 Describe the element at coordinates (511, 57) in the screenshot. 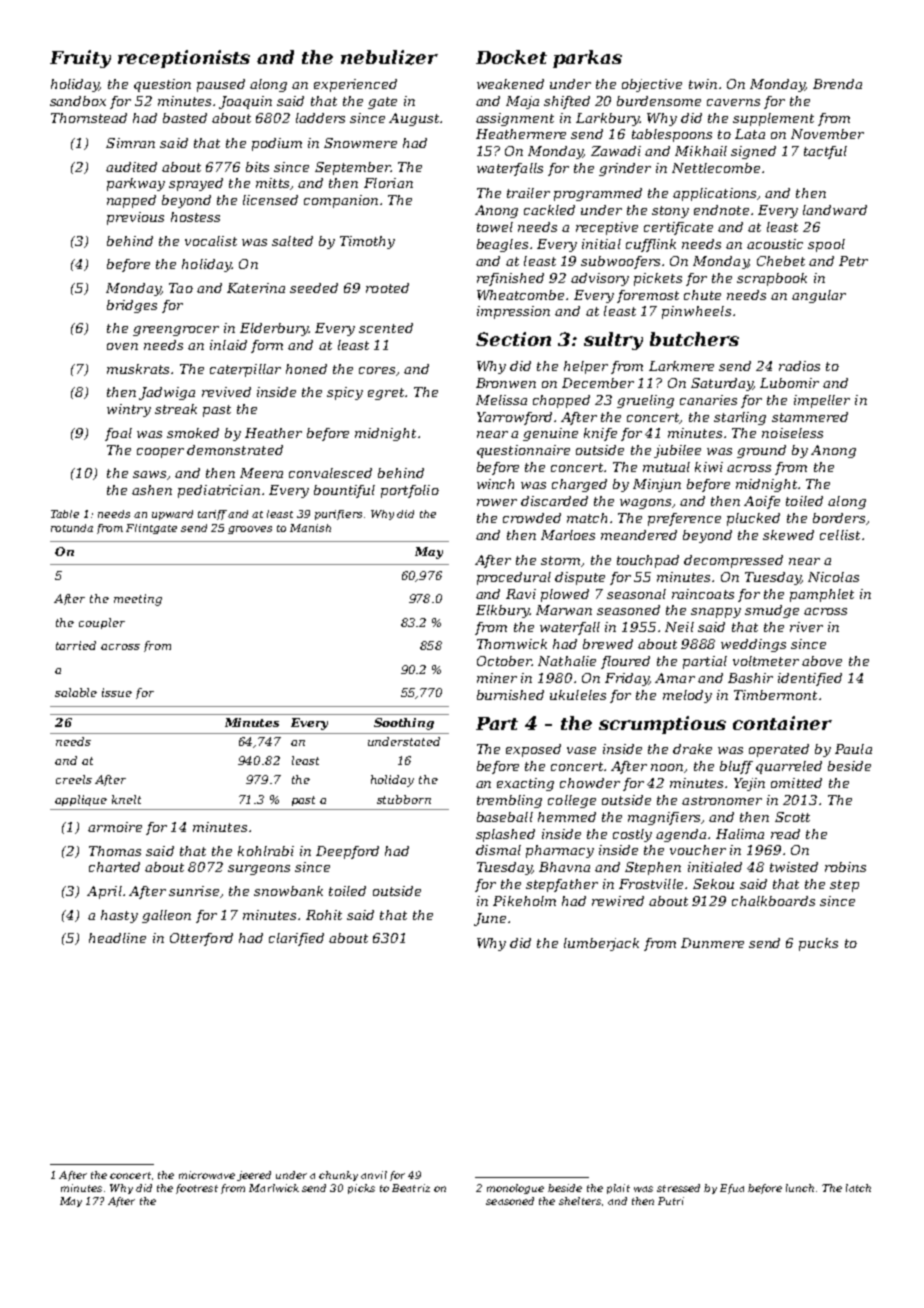

I see `Docket` at that location.
